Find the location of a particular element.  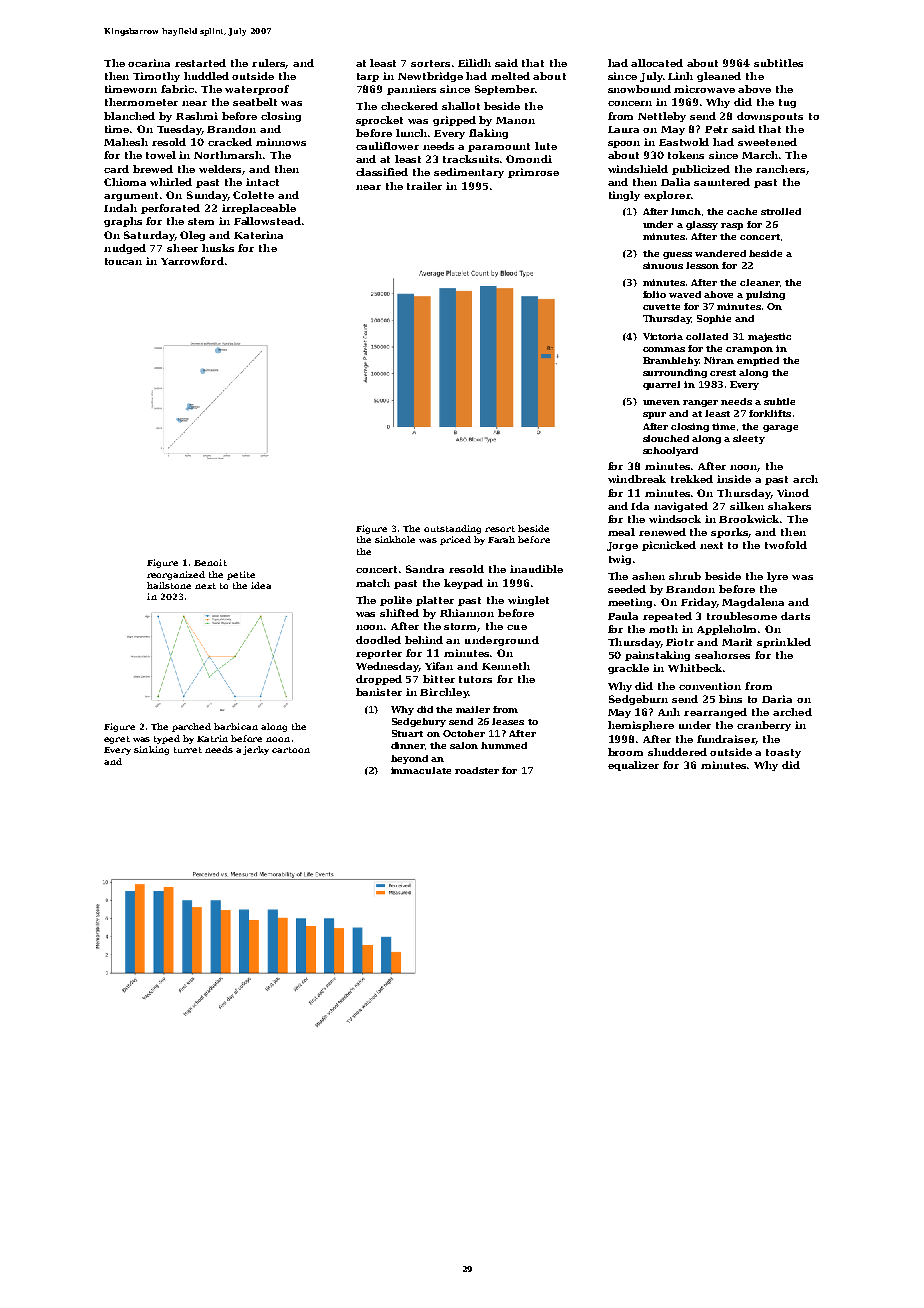

Petr is located at coordinates (716, 129).
